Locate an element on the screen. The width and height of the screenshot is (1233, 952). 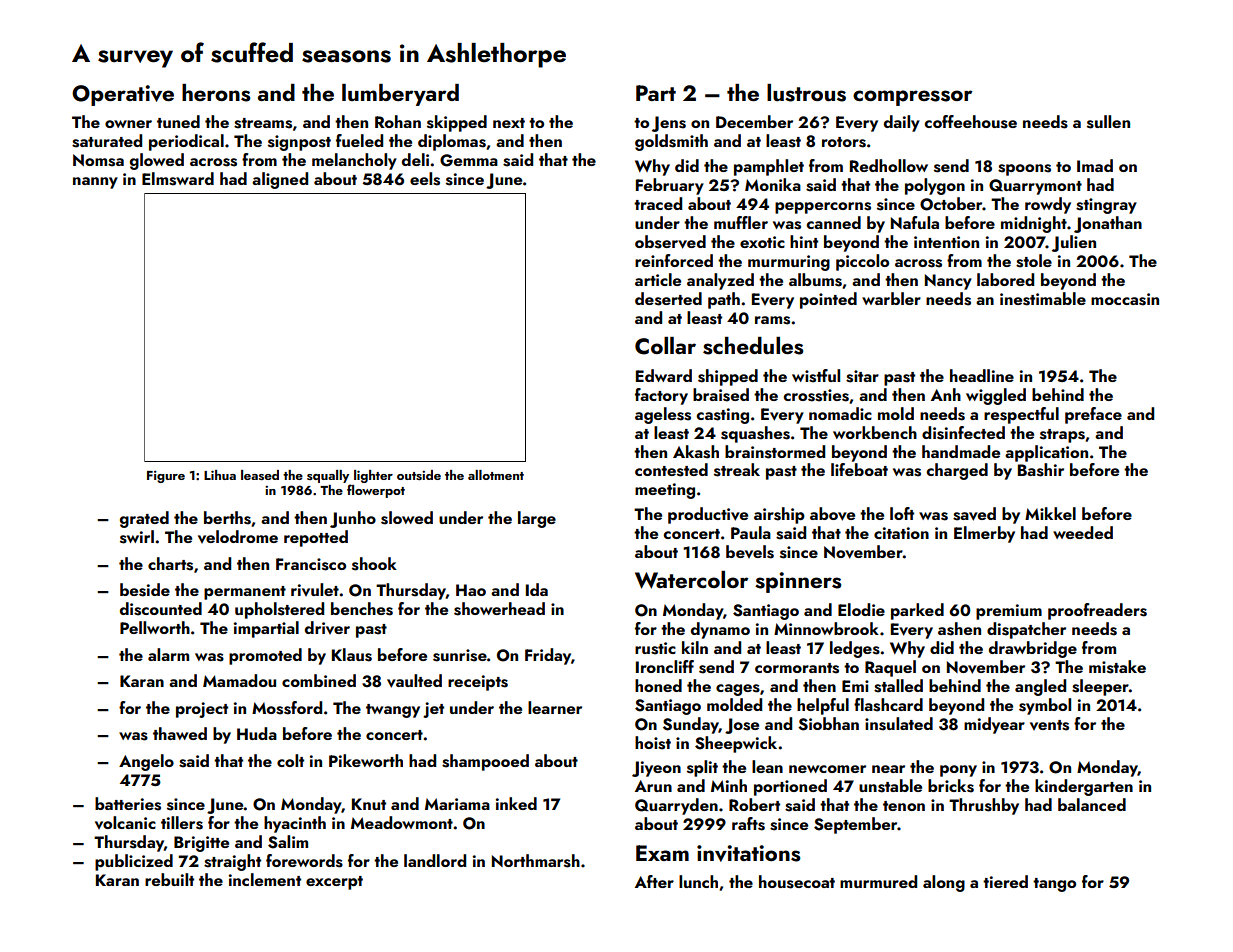
inked is located at coordinates (516, 803).
